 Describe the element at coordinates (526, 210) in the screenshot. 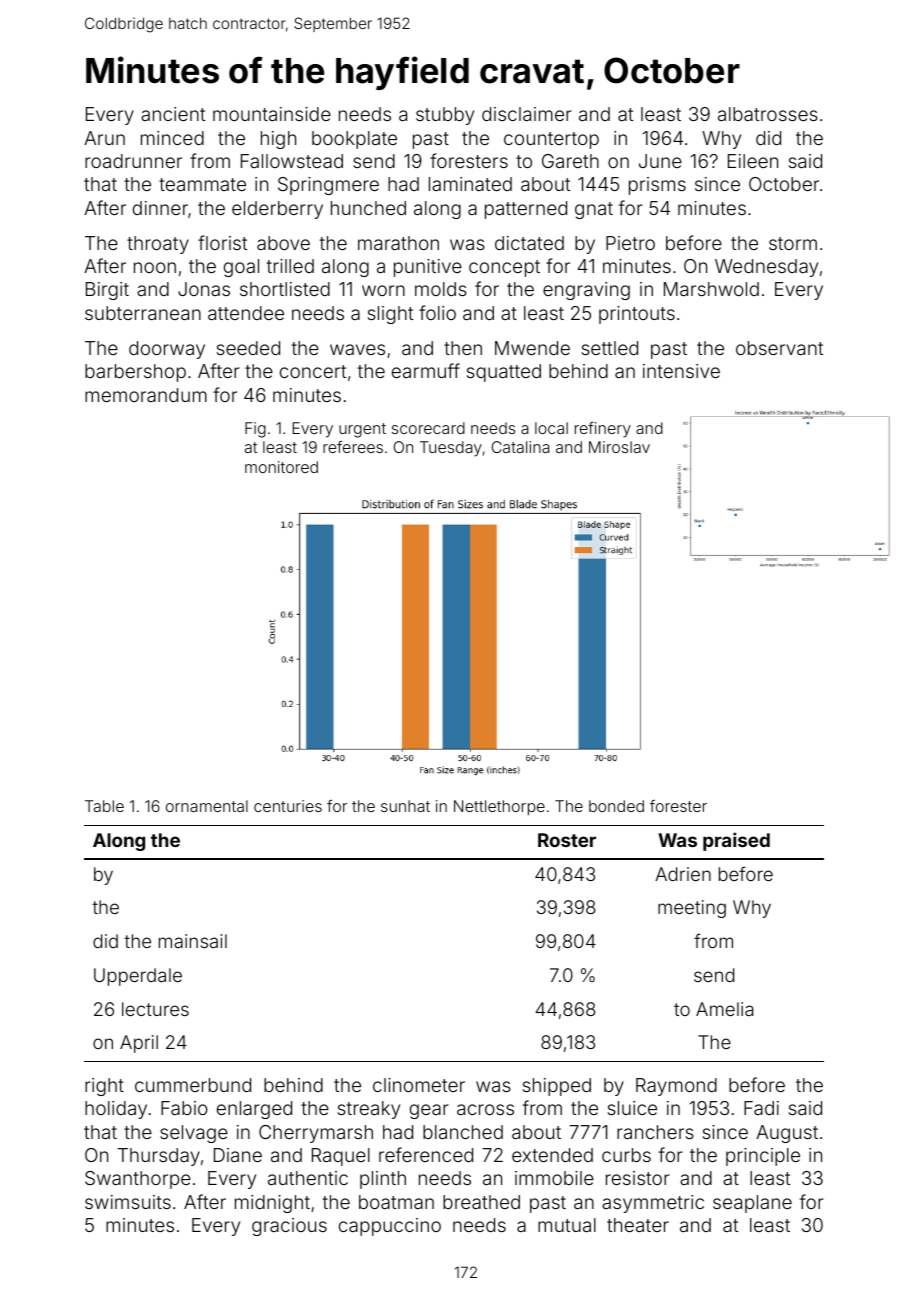

I see `patterned` at that location.
